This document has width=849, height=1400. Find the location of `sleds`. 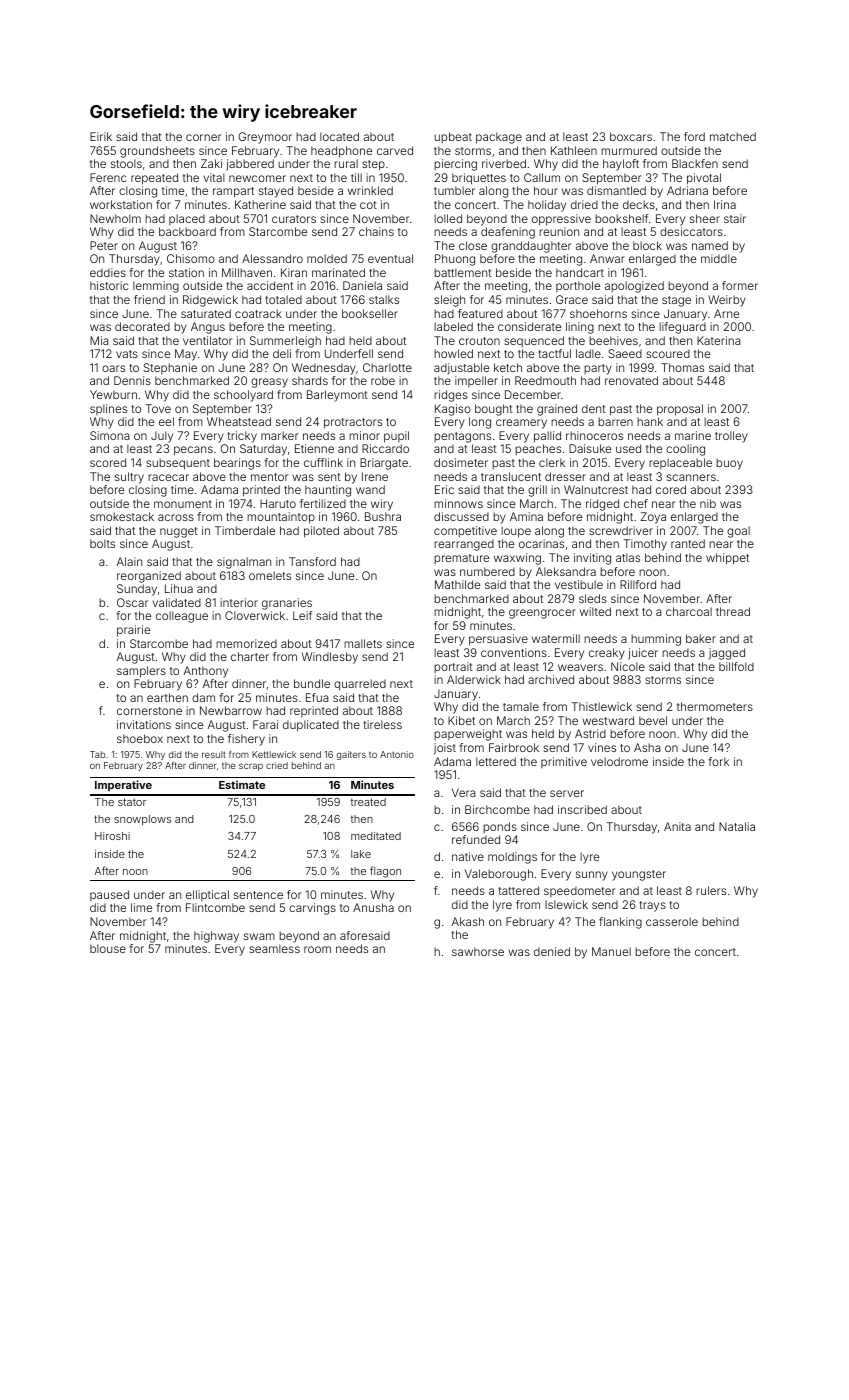

sleds is located at coordinates (593, 598).
